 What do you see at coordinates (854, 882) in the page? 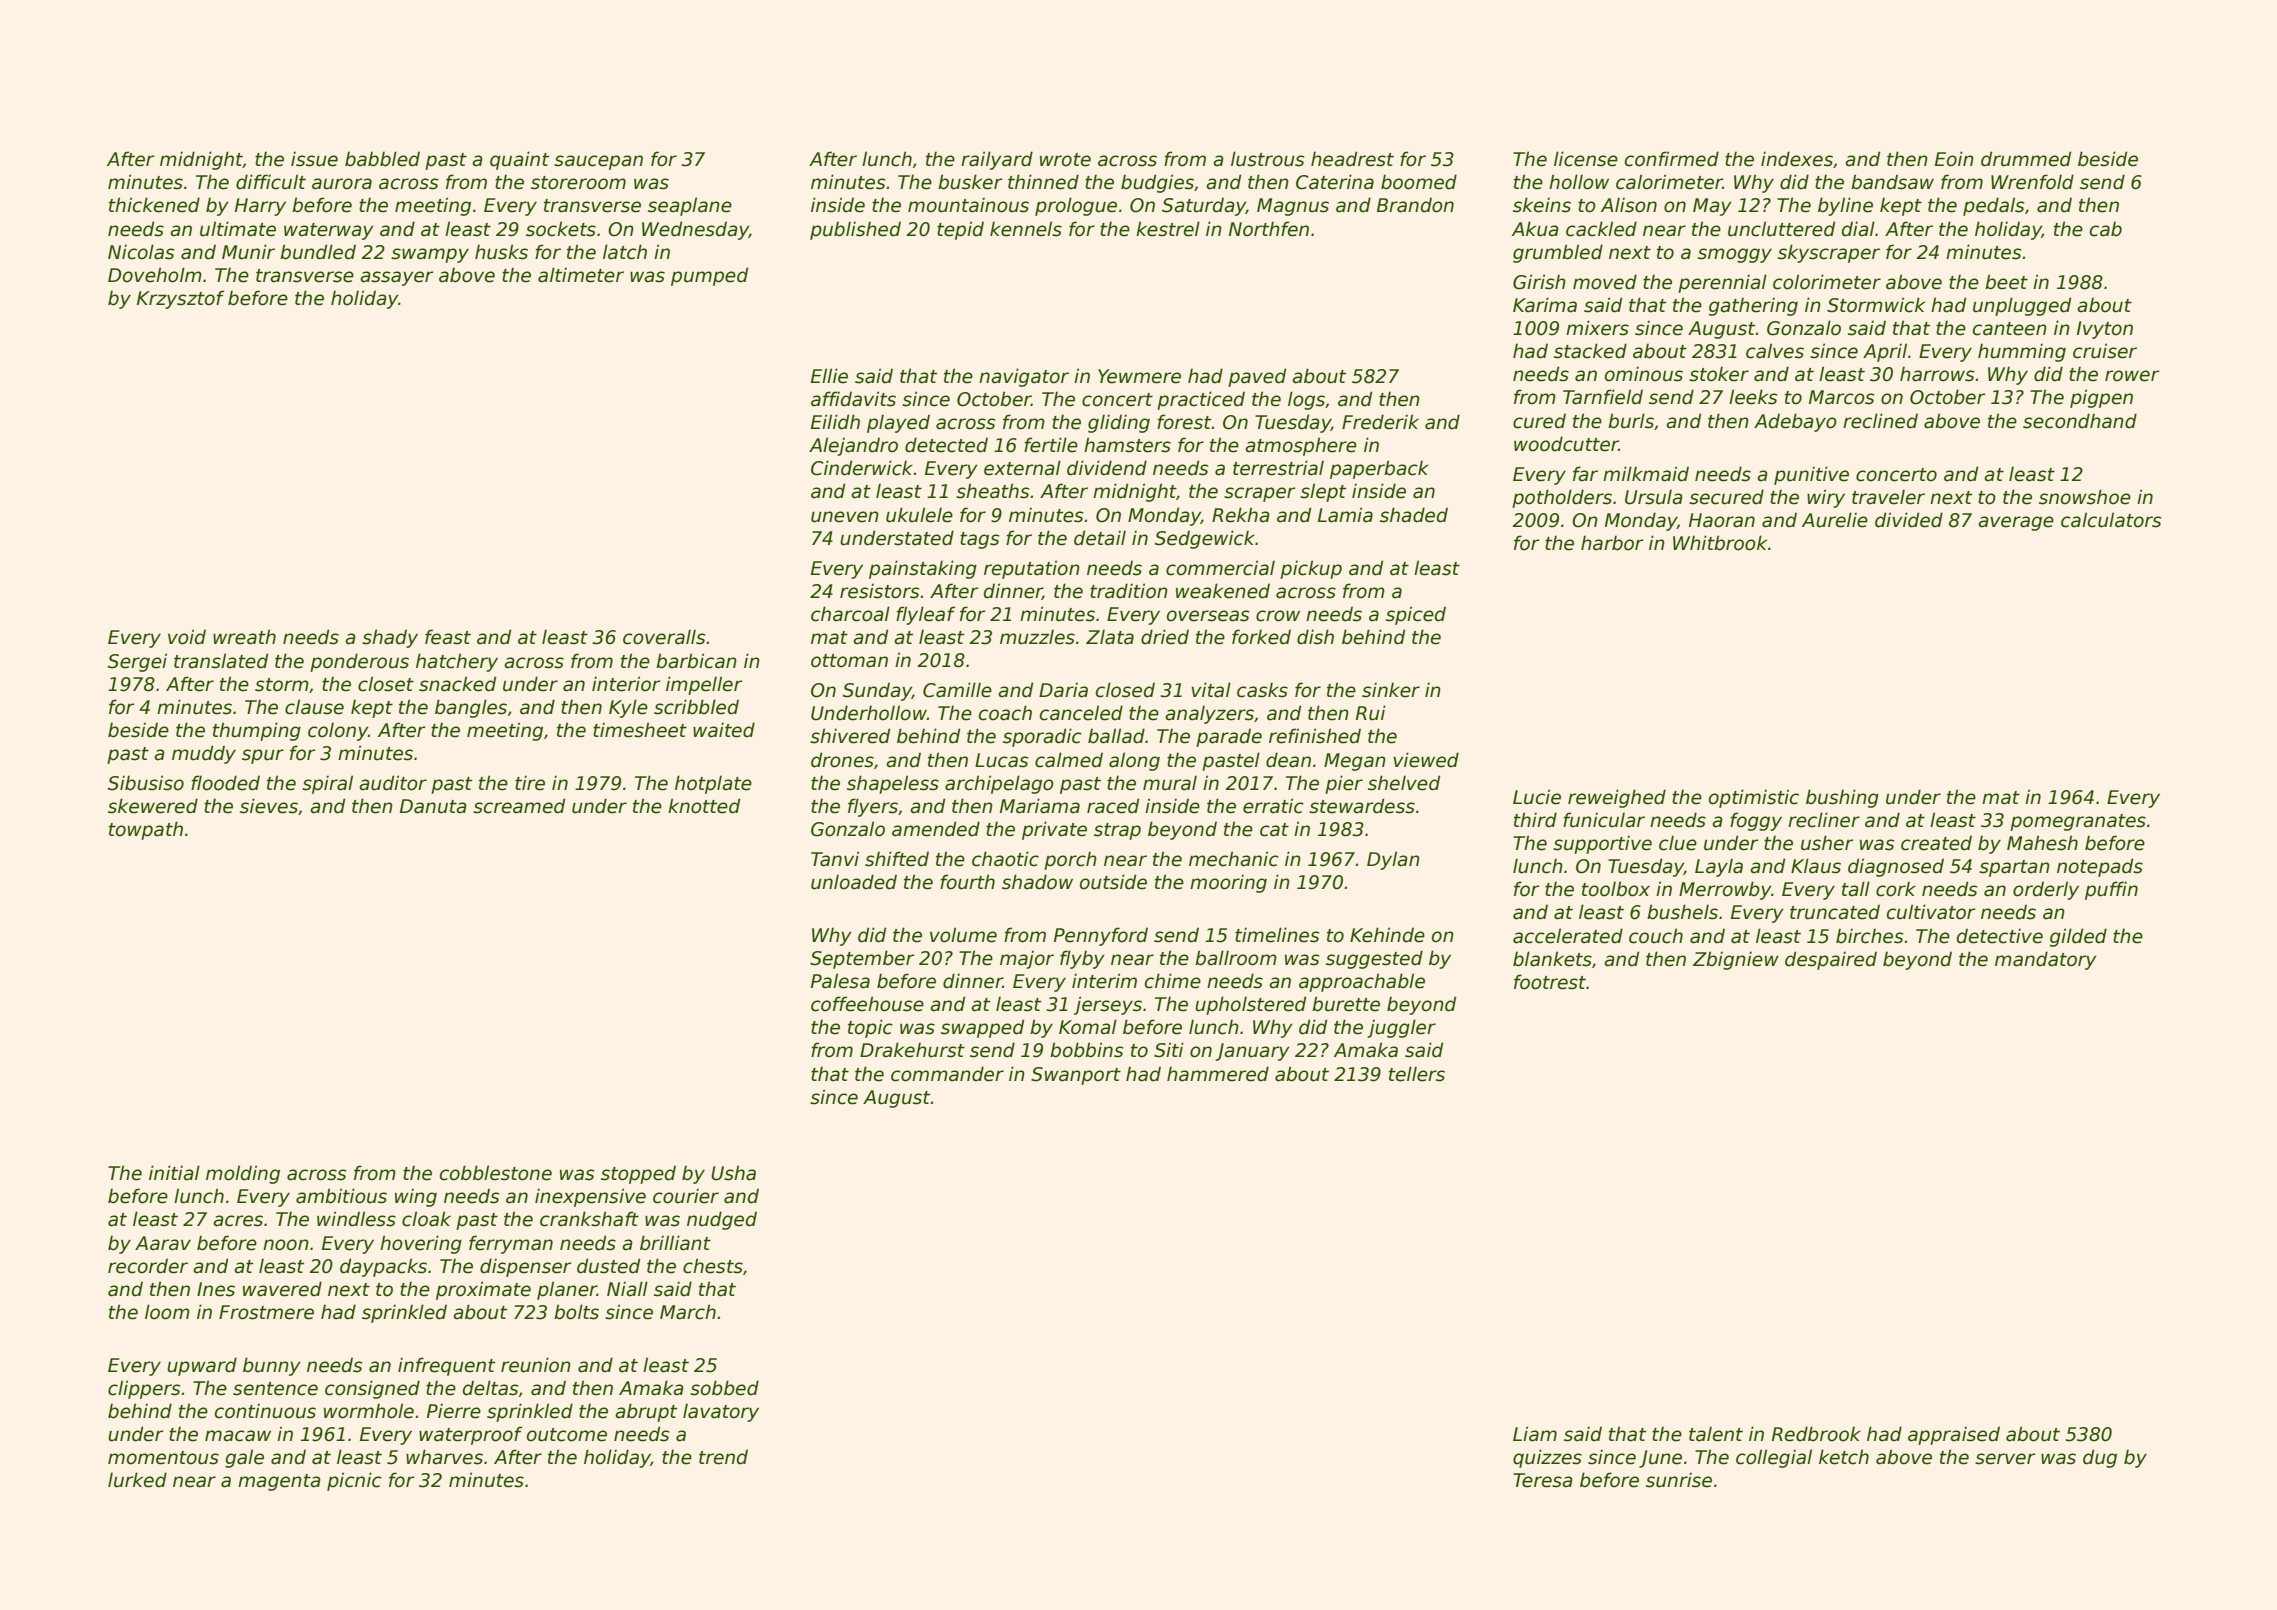
I see `unloaded` at bounding box center [854, 882].
